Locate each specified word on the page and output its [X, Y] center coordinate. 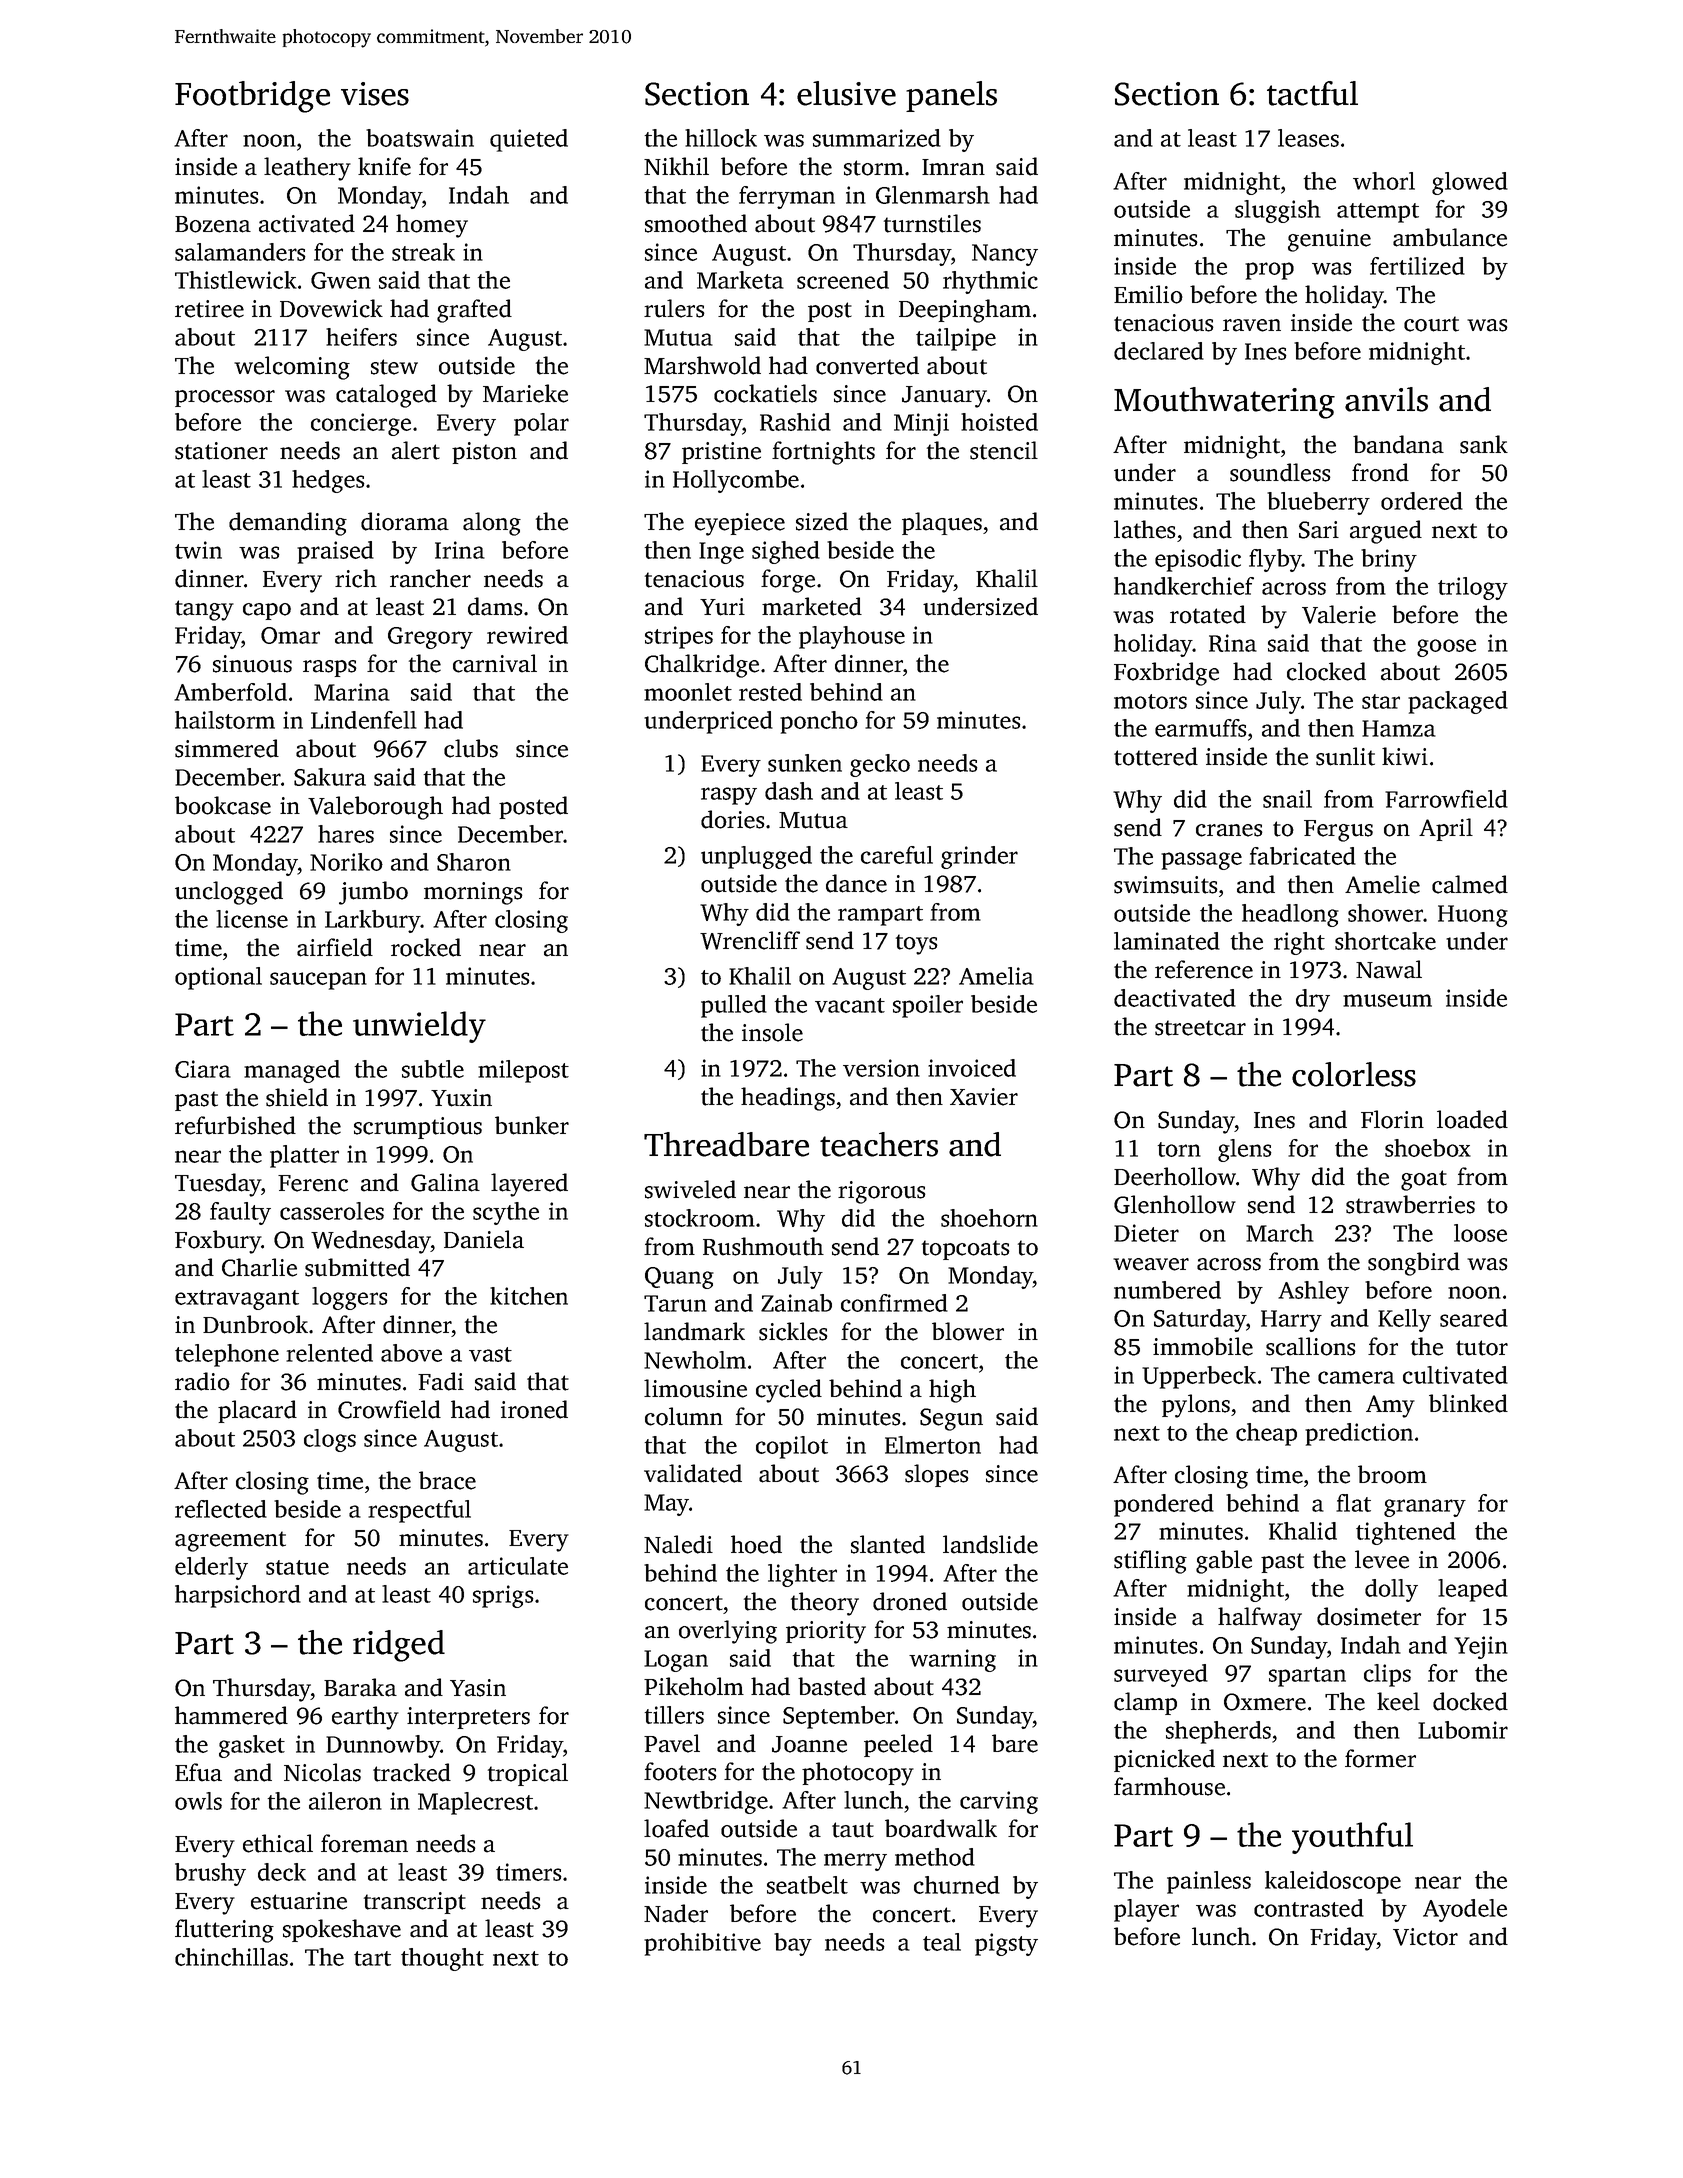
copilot [792, 1447]
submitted [357, 1267]
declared [1159, 351]
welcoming [292, 368]
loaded [1472, 1119]
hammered [231, 1715]
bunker [532, 1125]
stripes [679, 637]
